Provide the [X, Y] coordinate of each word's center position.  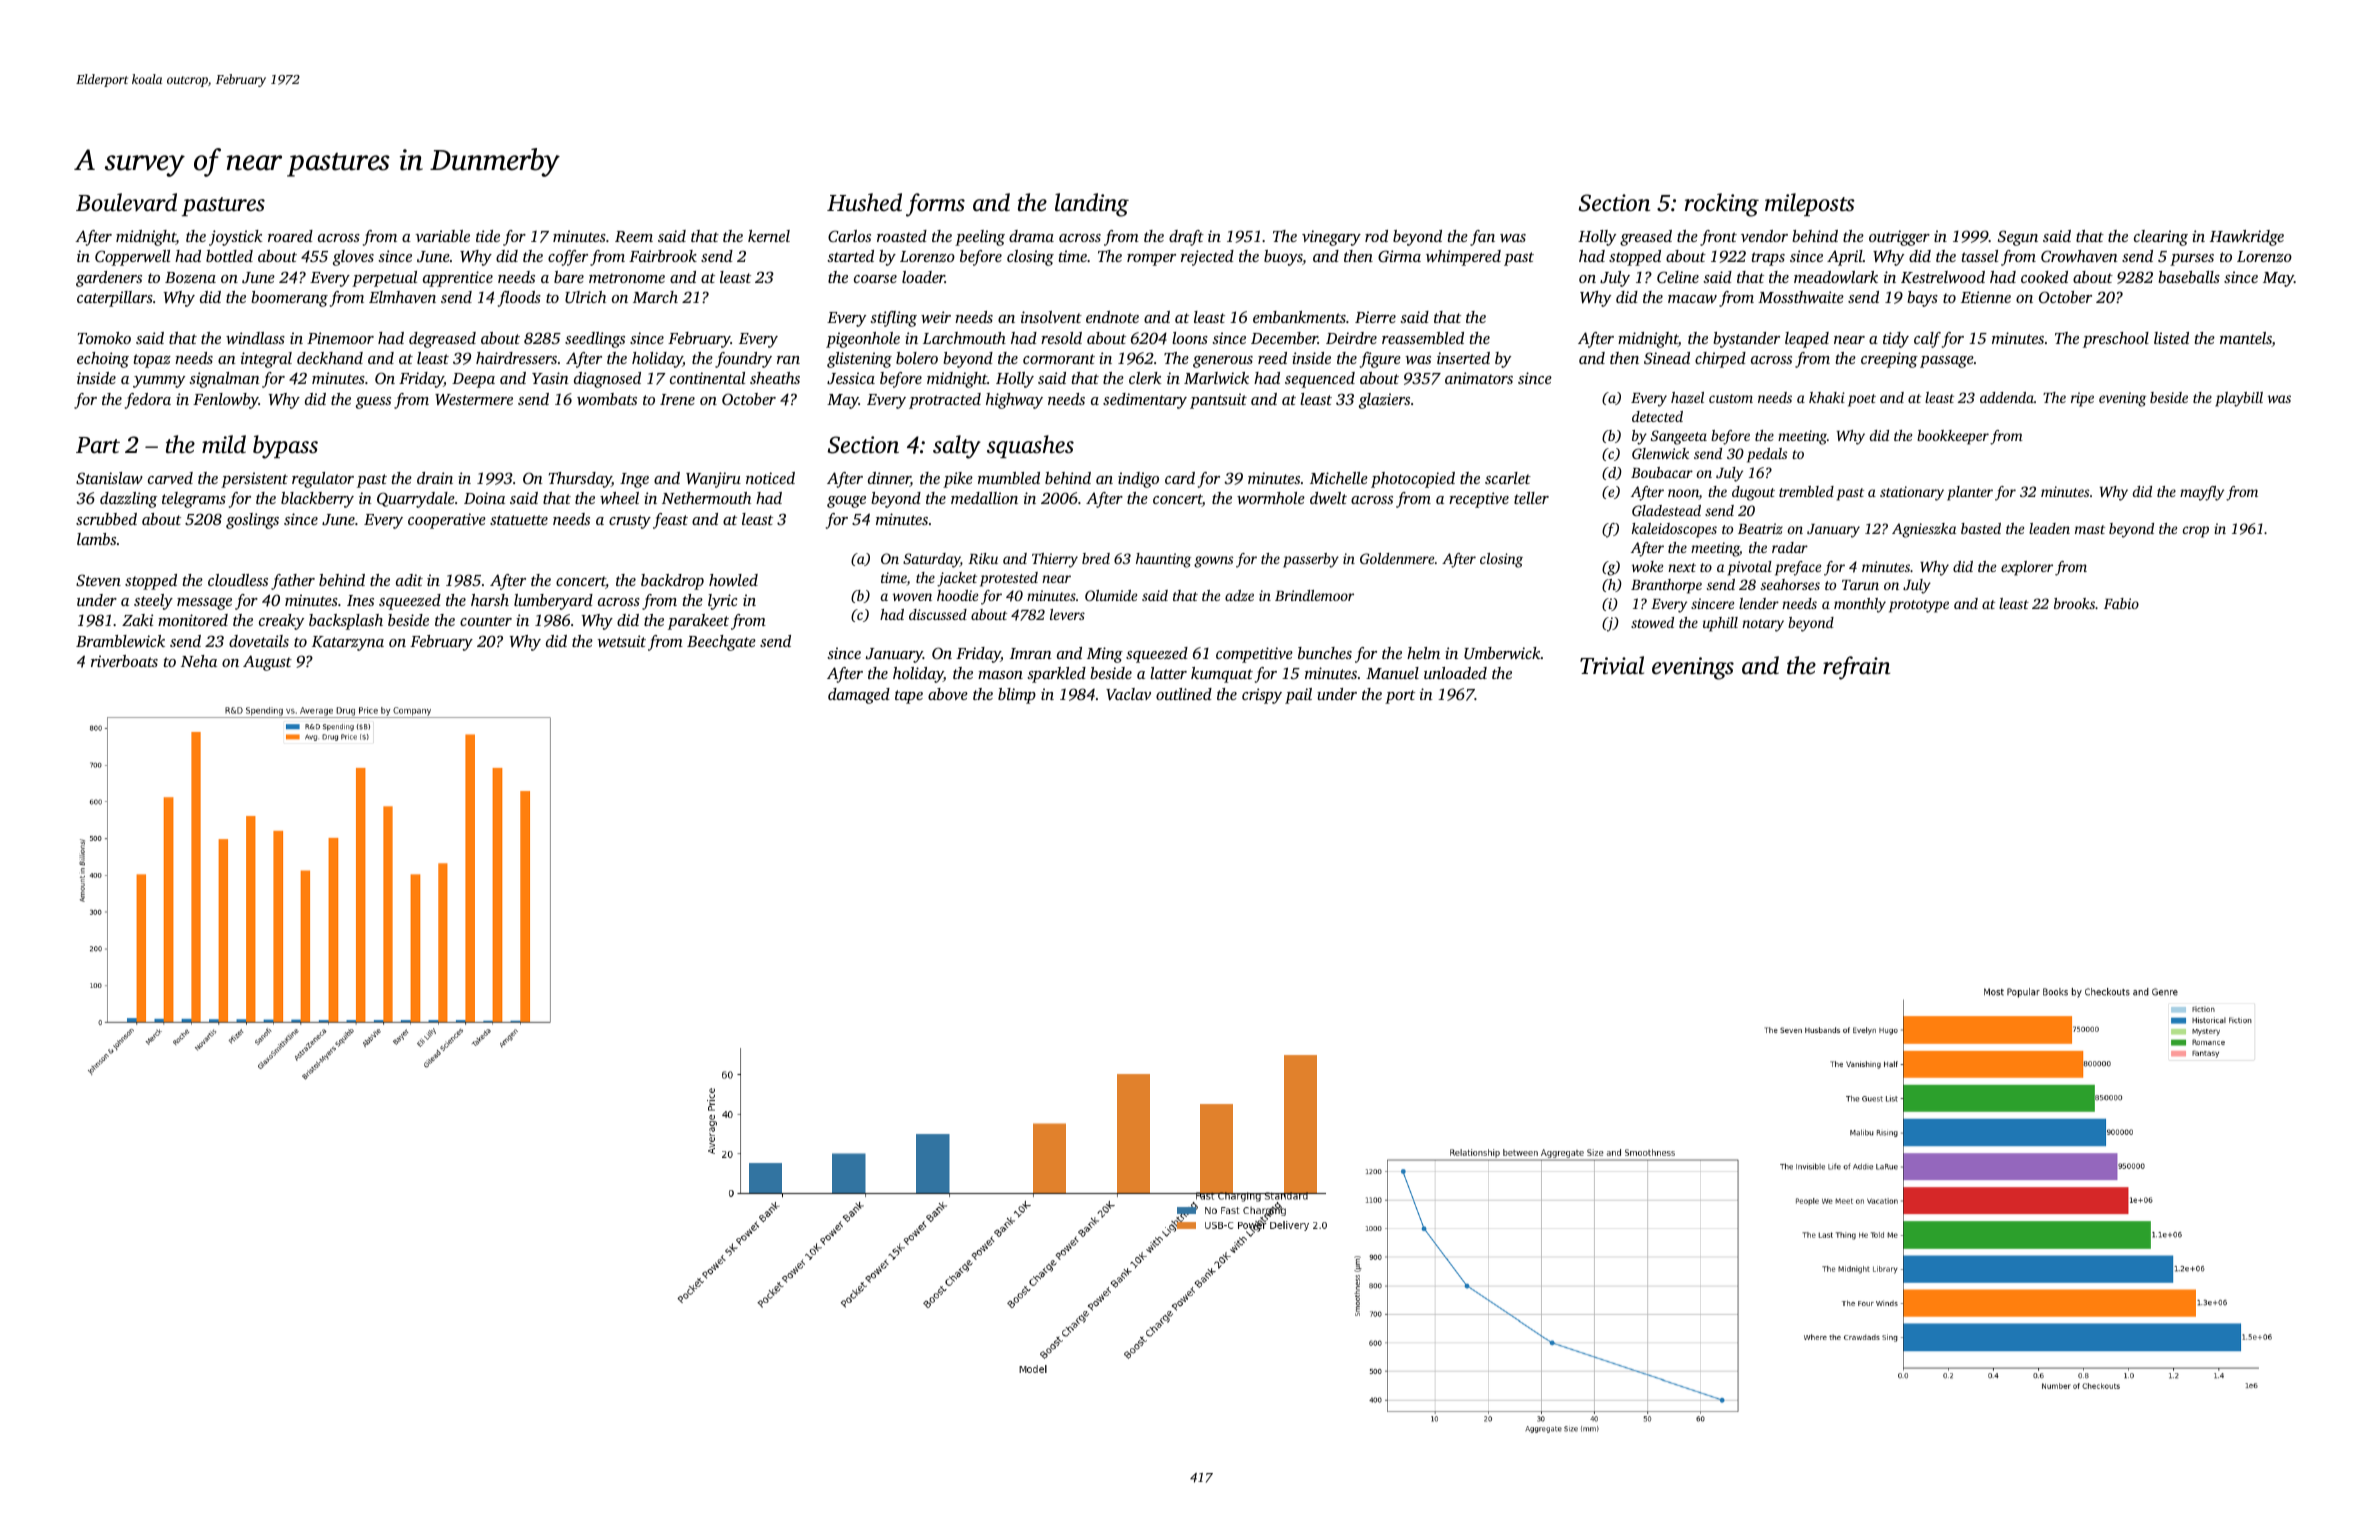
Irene [677, 399]
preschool [2116, 340]
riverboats [124, 661]
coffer [568, 258]
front [1718, 238]
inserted [1463, 358]
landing [1092, 205]
